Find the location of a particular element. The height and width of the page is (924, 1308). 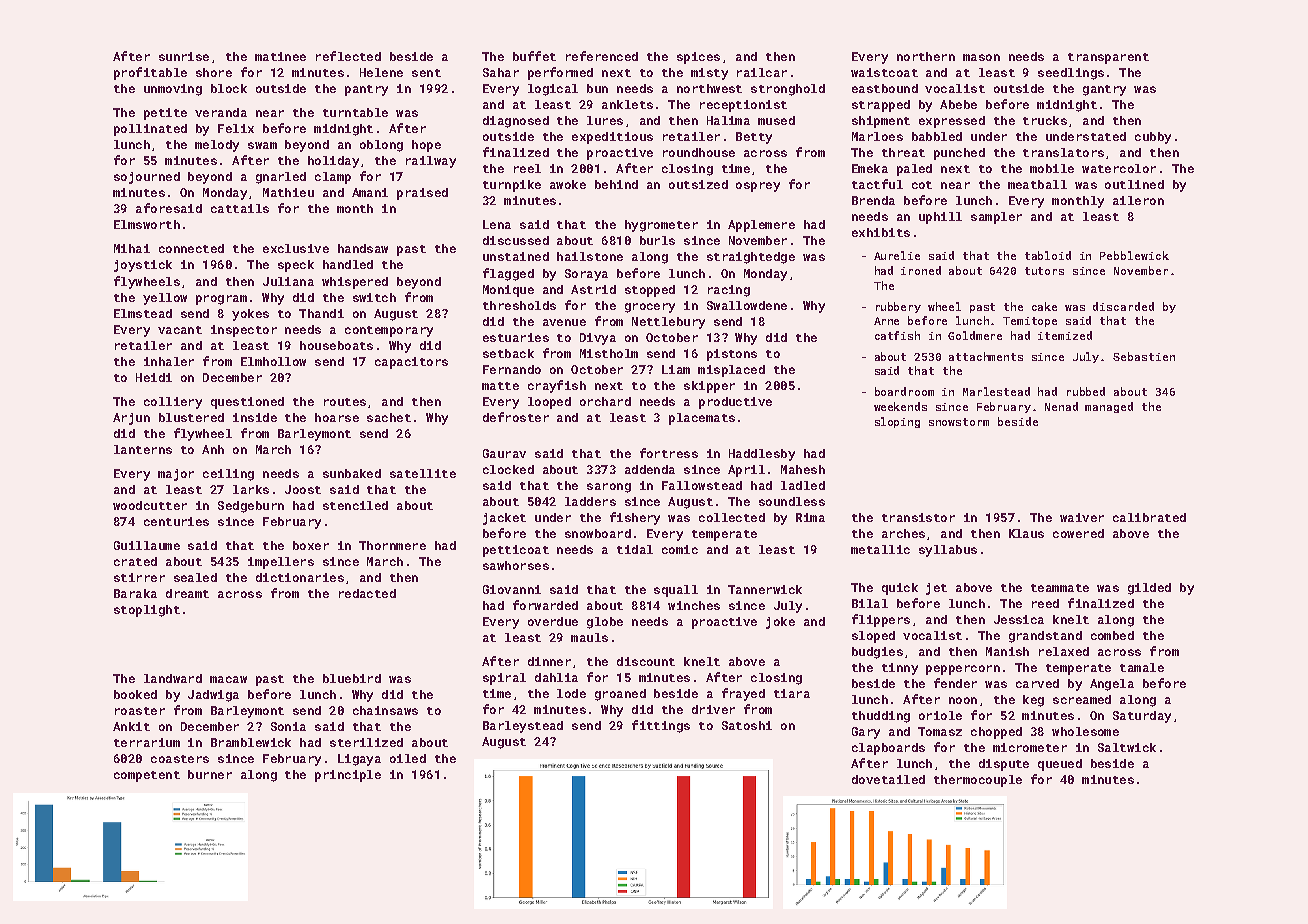

Guillaume is located at coordinates (147, 545).
